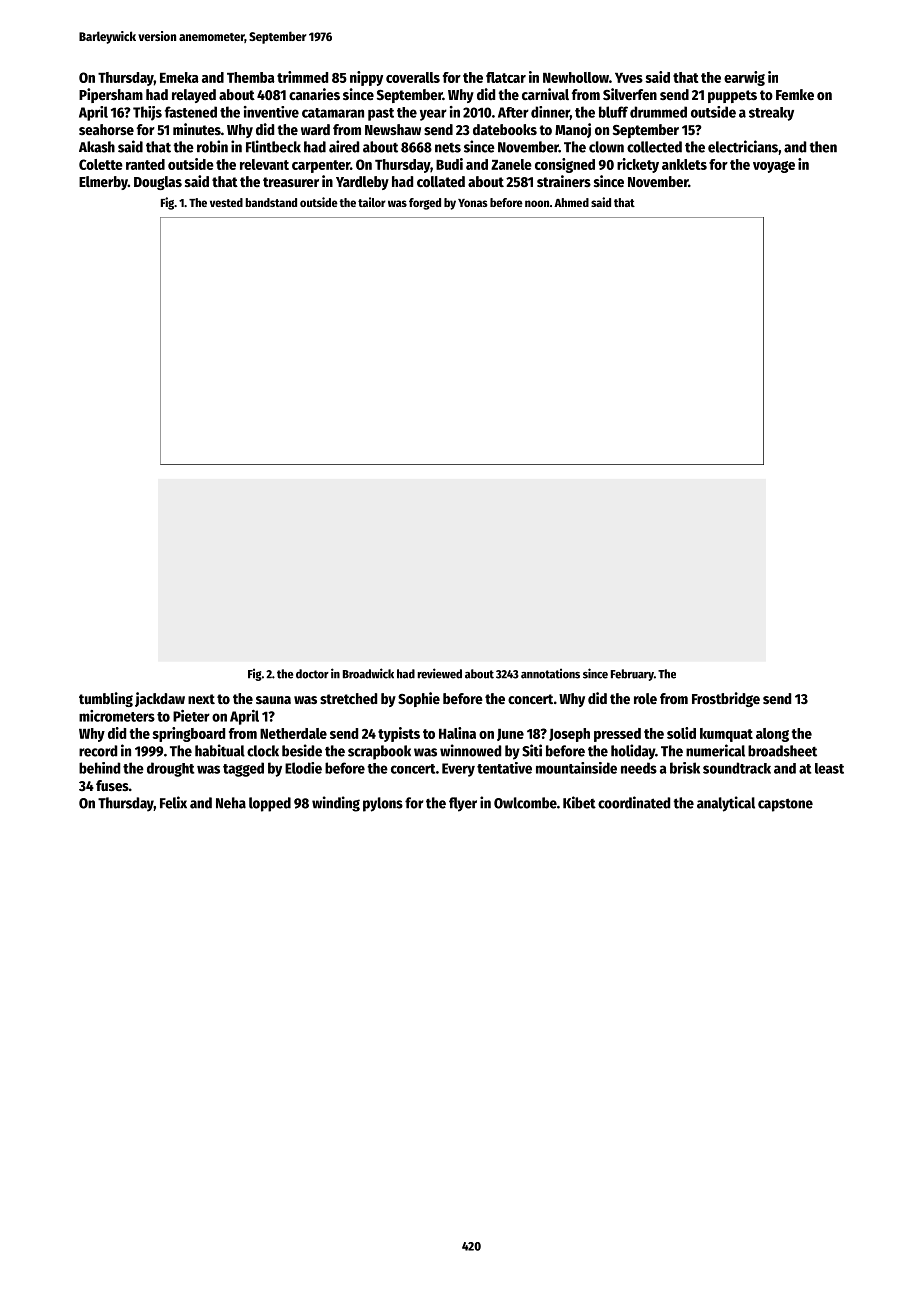 The height and width of the screenshot is (1308, 924). What do you see at coordinates (726, 804) in the screenshot?
I see `analytical` at bounding box center [726, 804].
